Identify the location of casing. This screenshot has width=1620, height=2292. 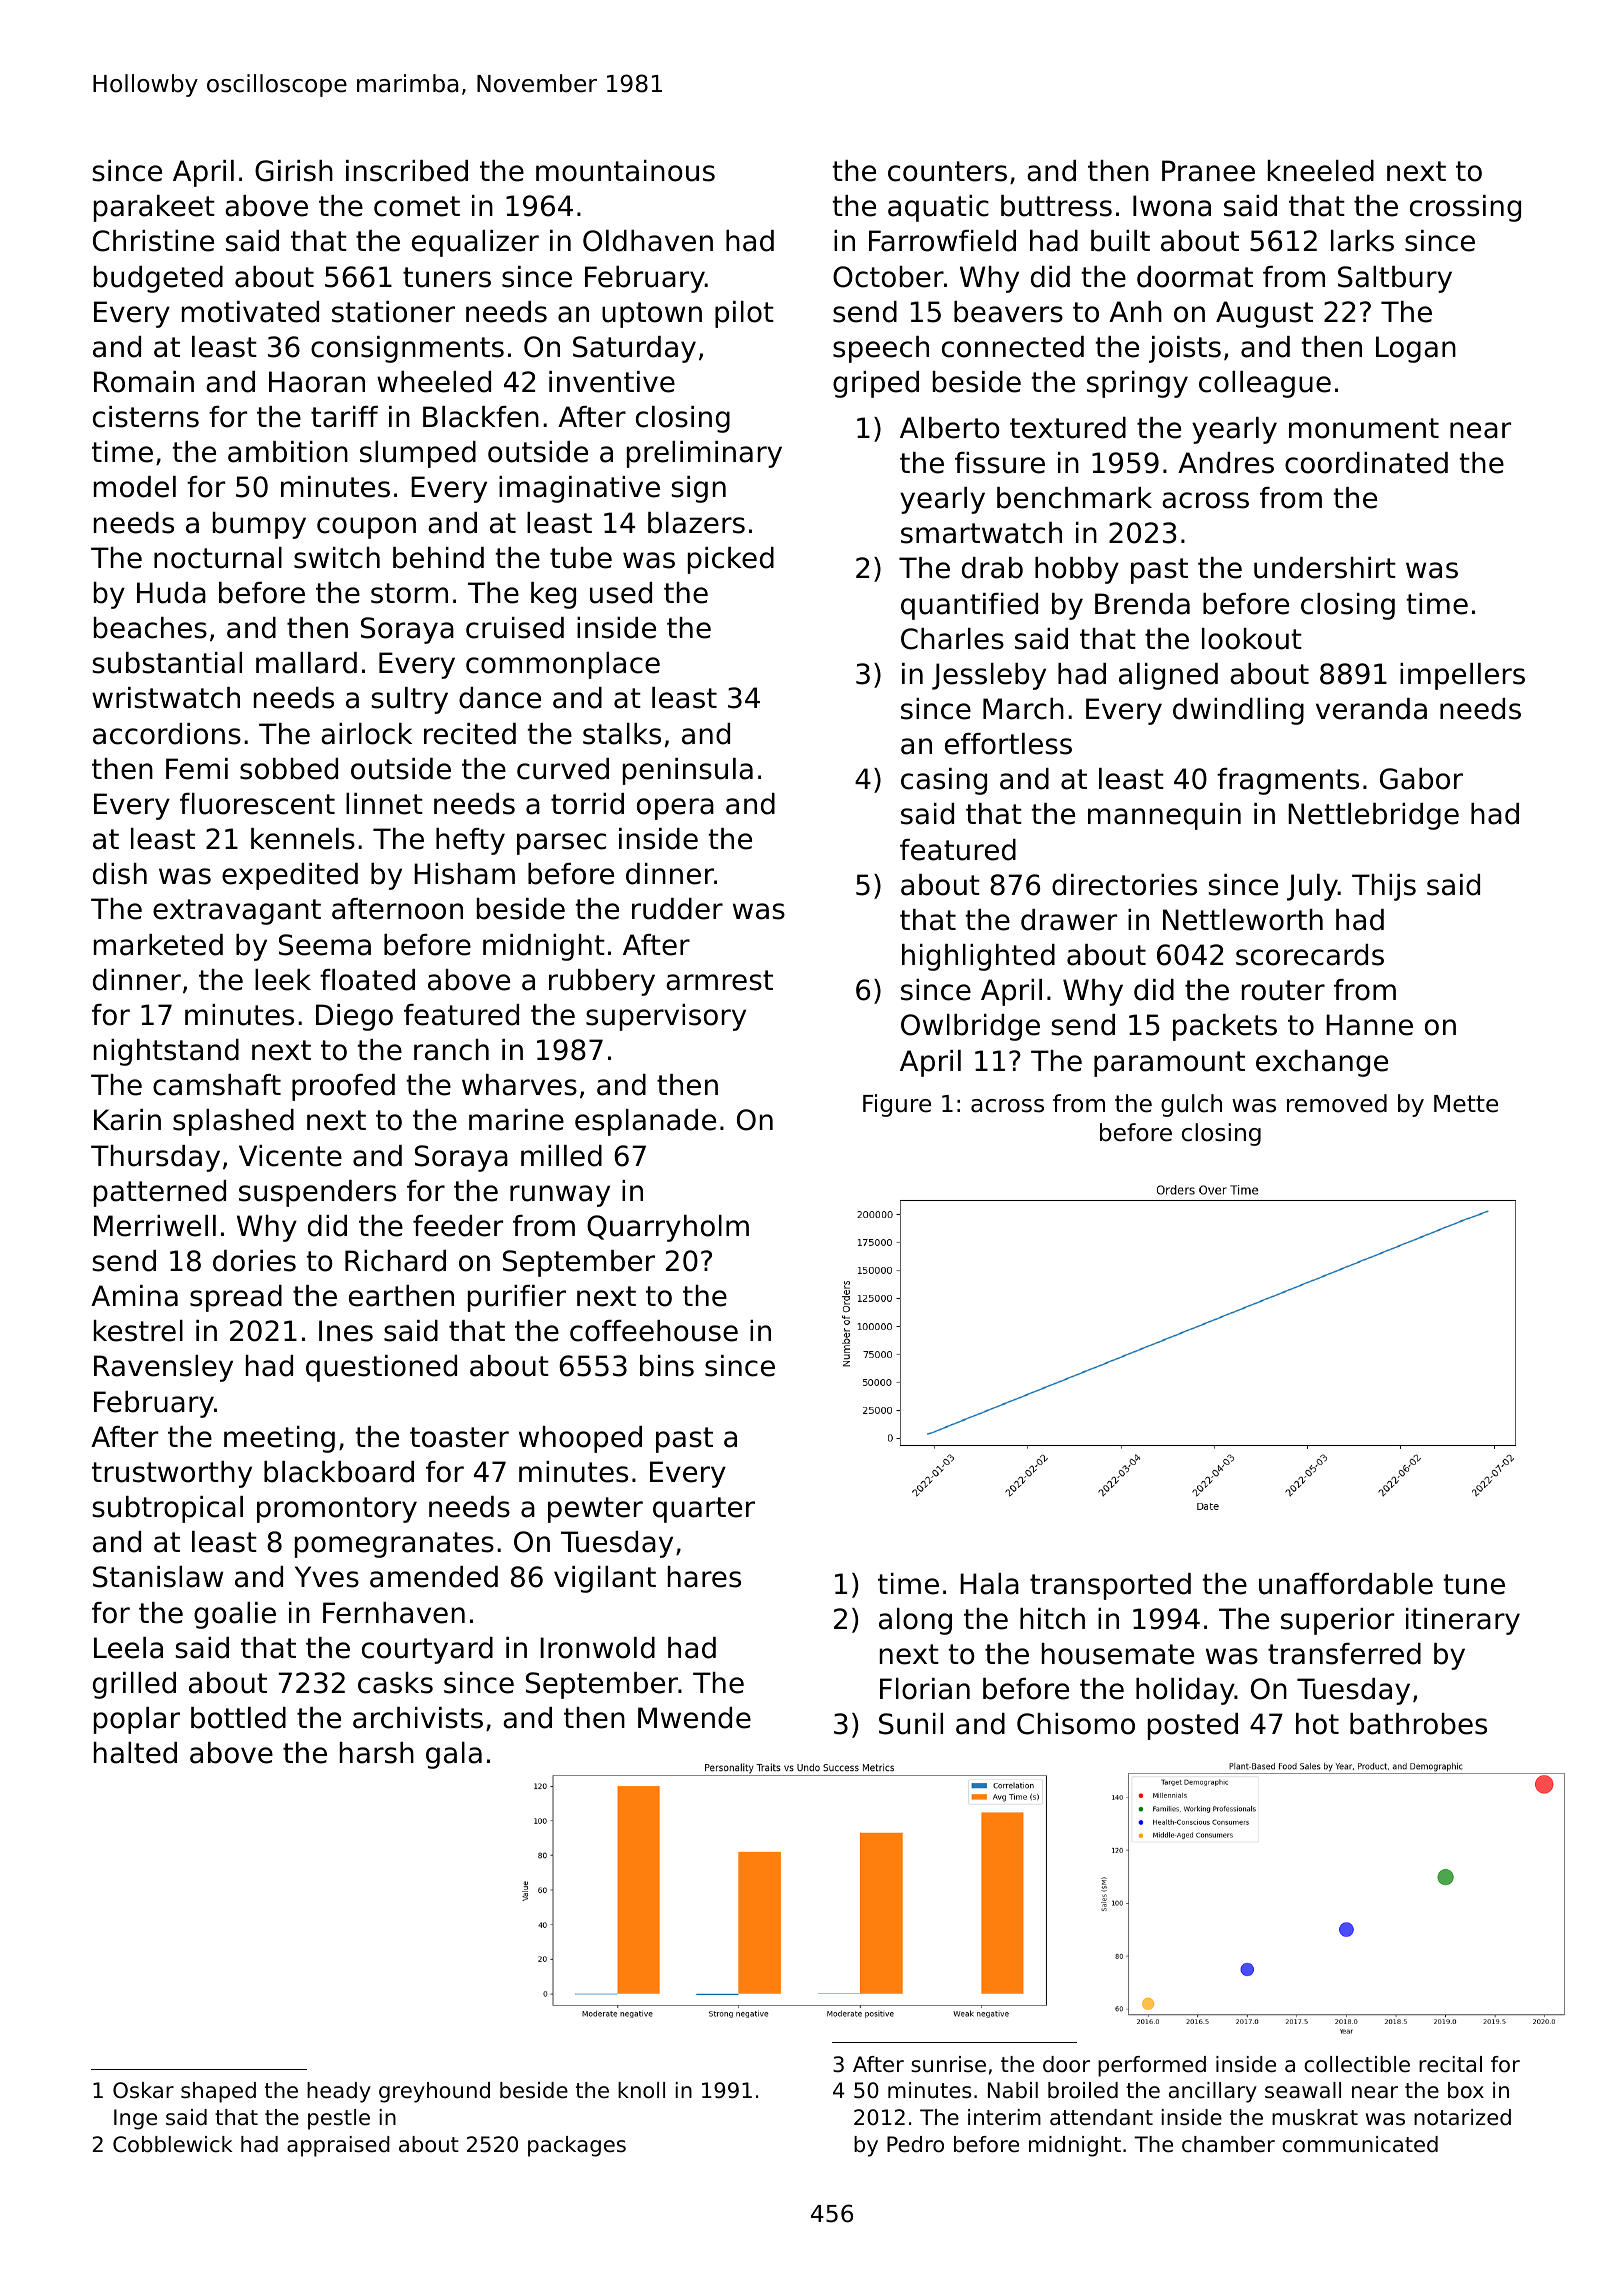
(944, 781).
